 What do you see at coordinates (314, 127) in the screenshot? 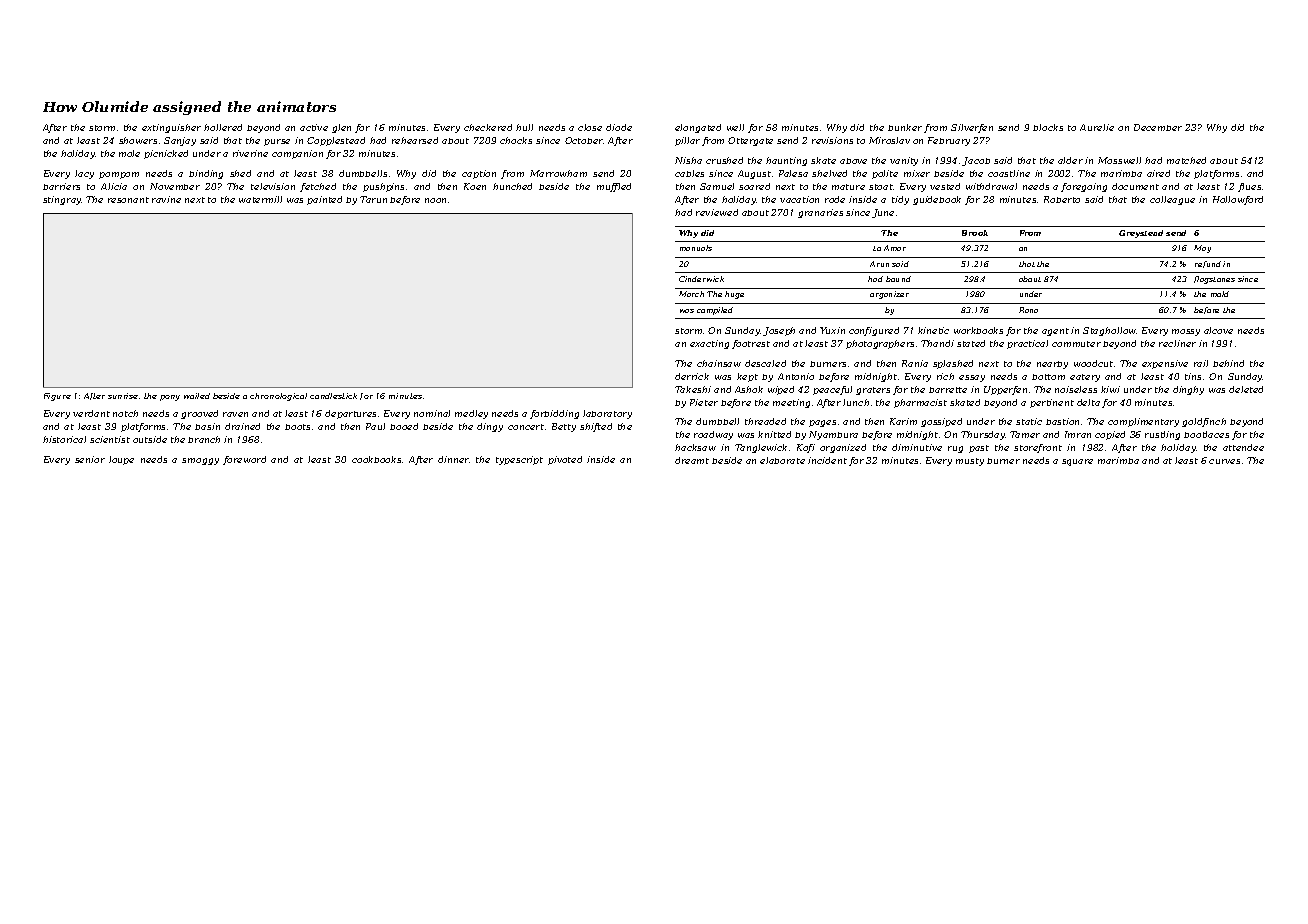
I see `active` at bounding box center [314, 127].
